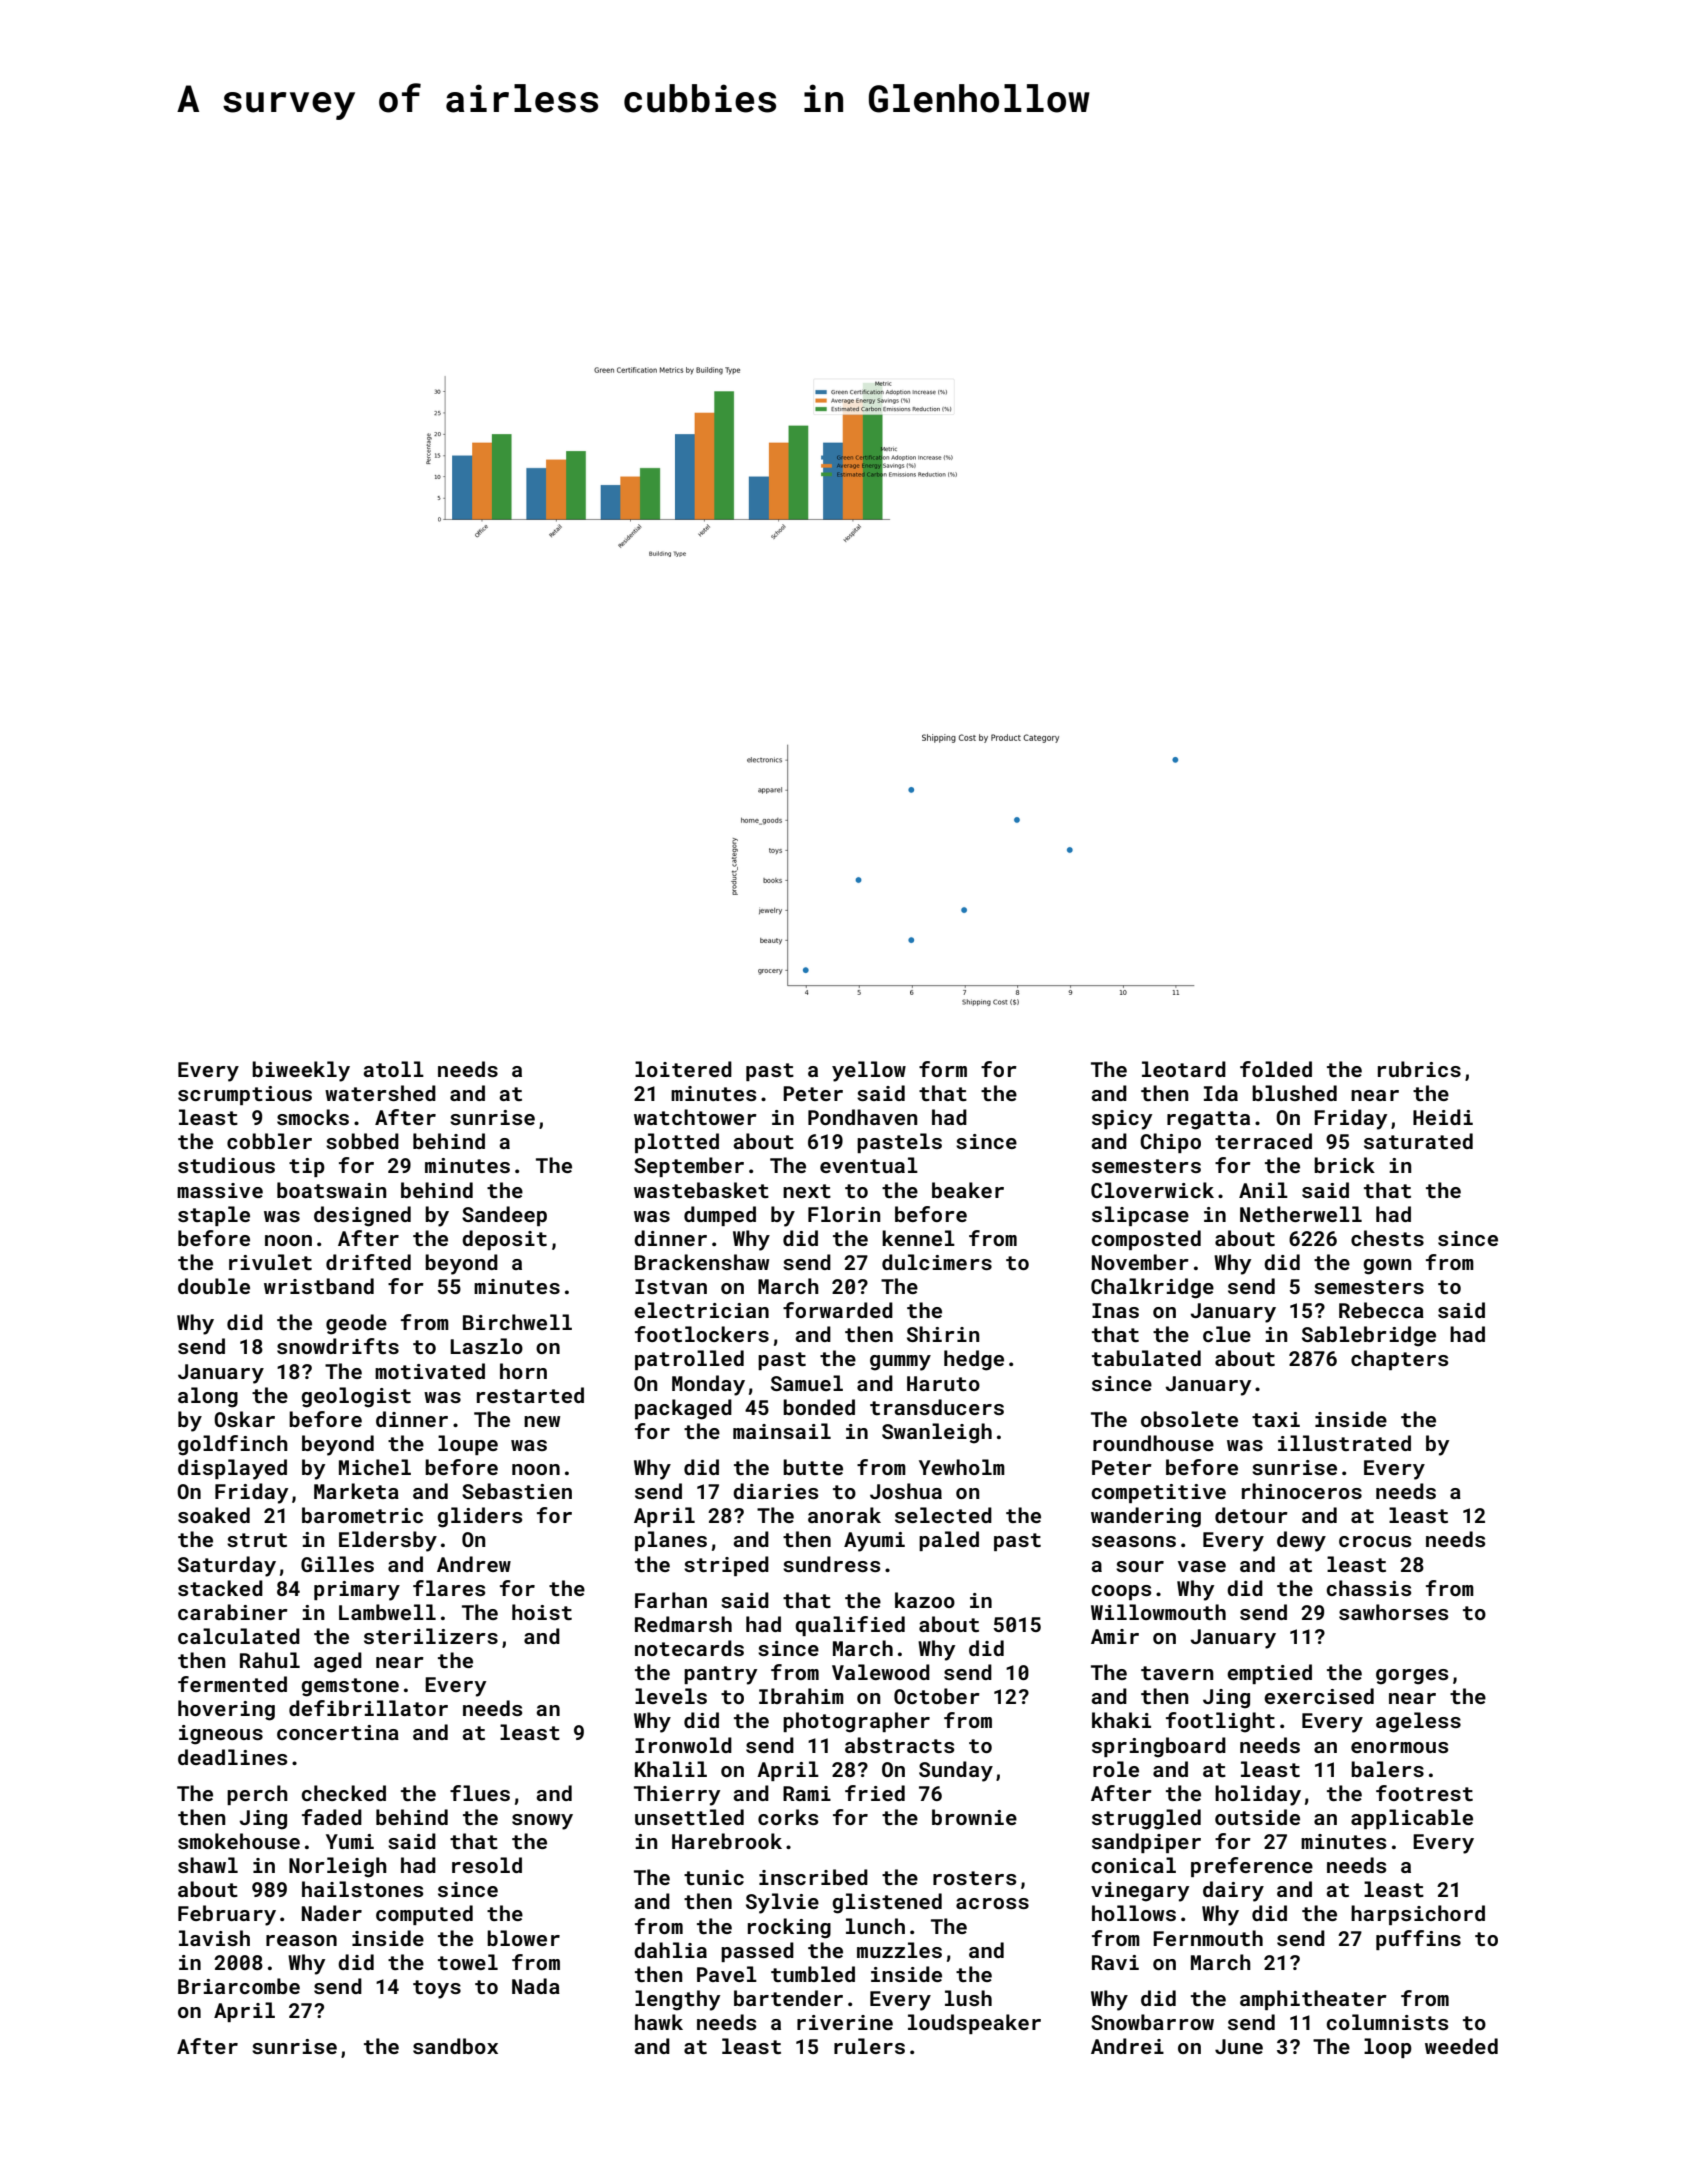 Image resolution: width=1683 pixels, height=2178 pixels. Describe the element at coordinates (1399, 1747) in the screenshot. I see `enormous` at that location.
